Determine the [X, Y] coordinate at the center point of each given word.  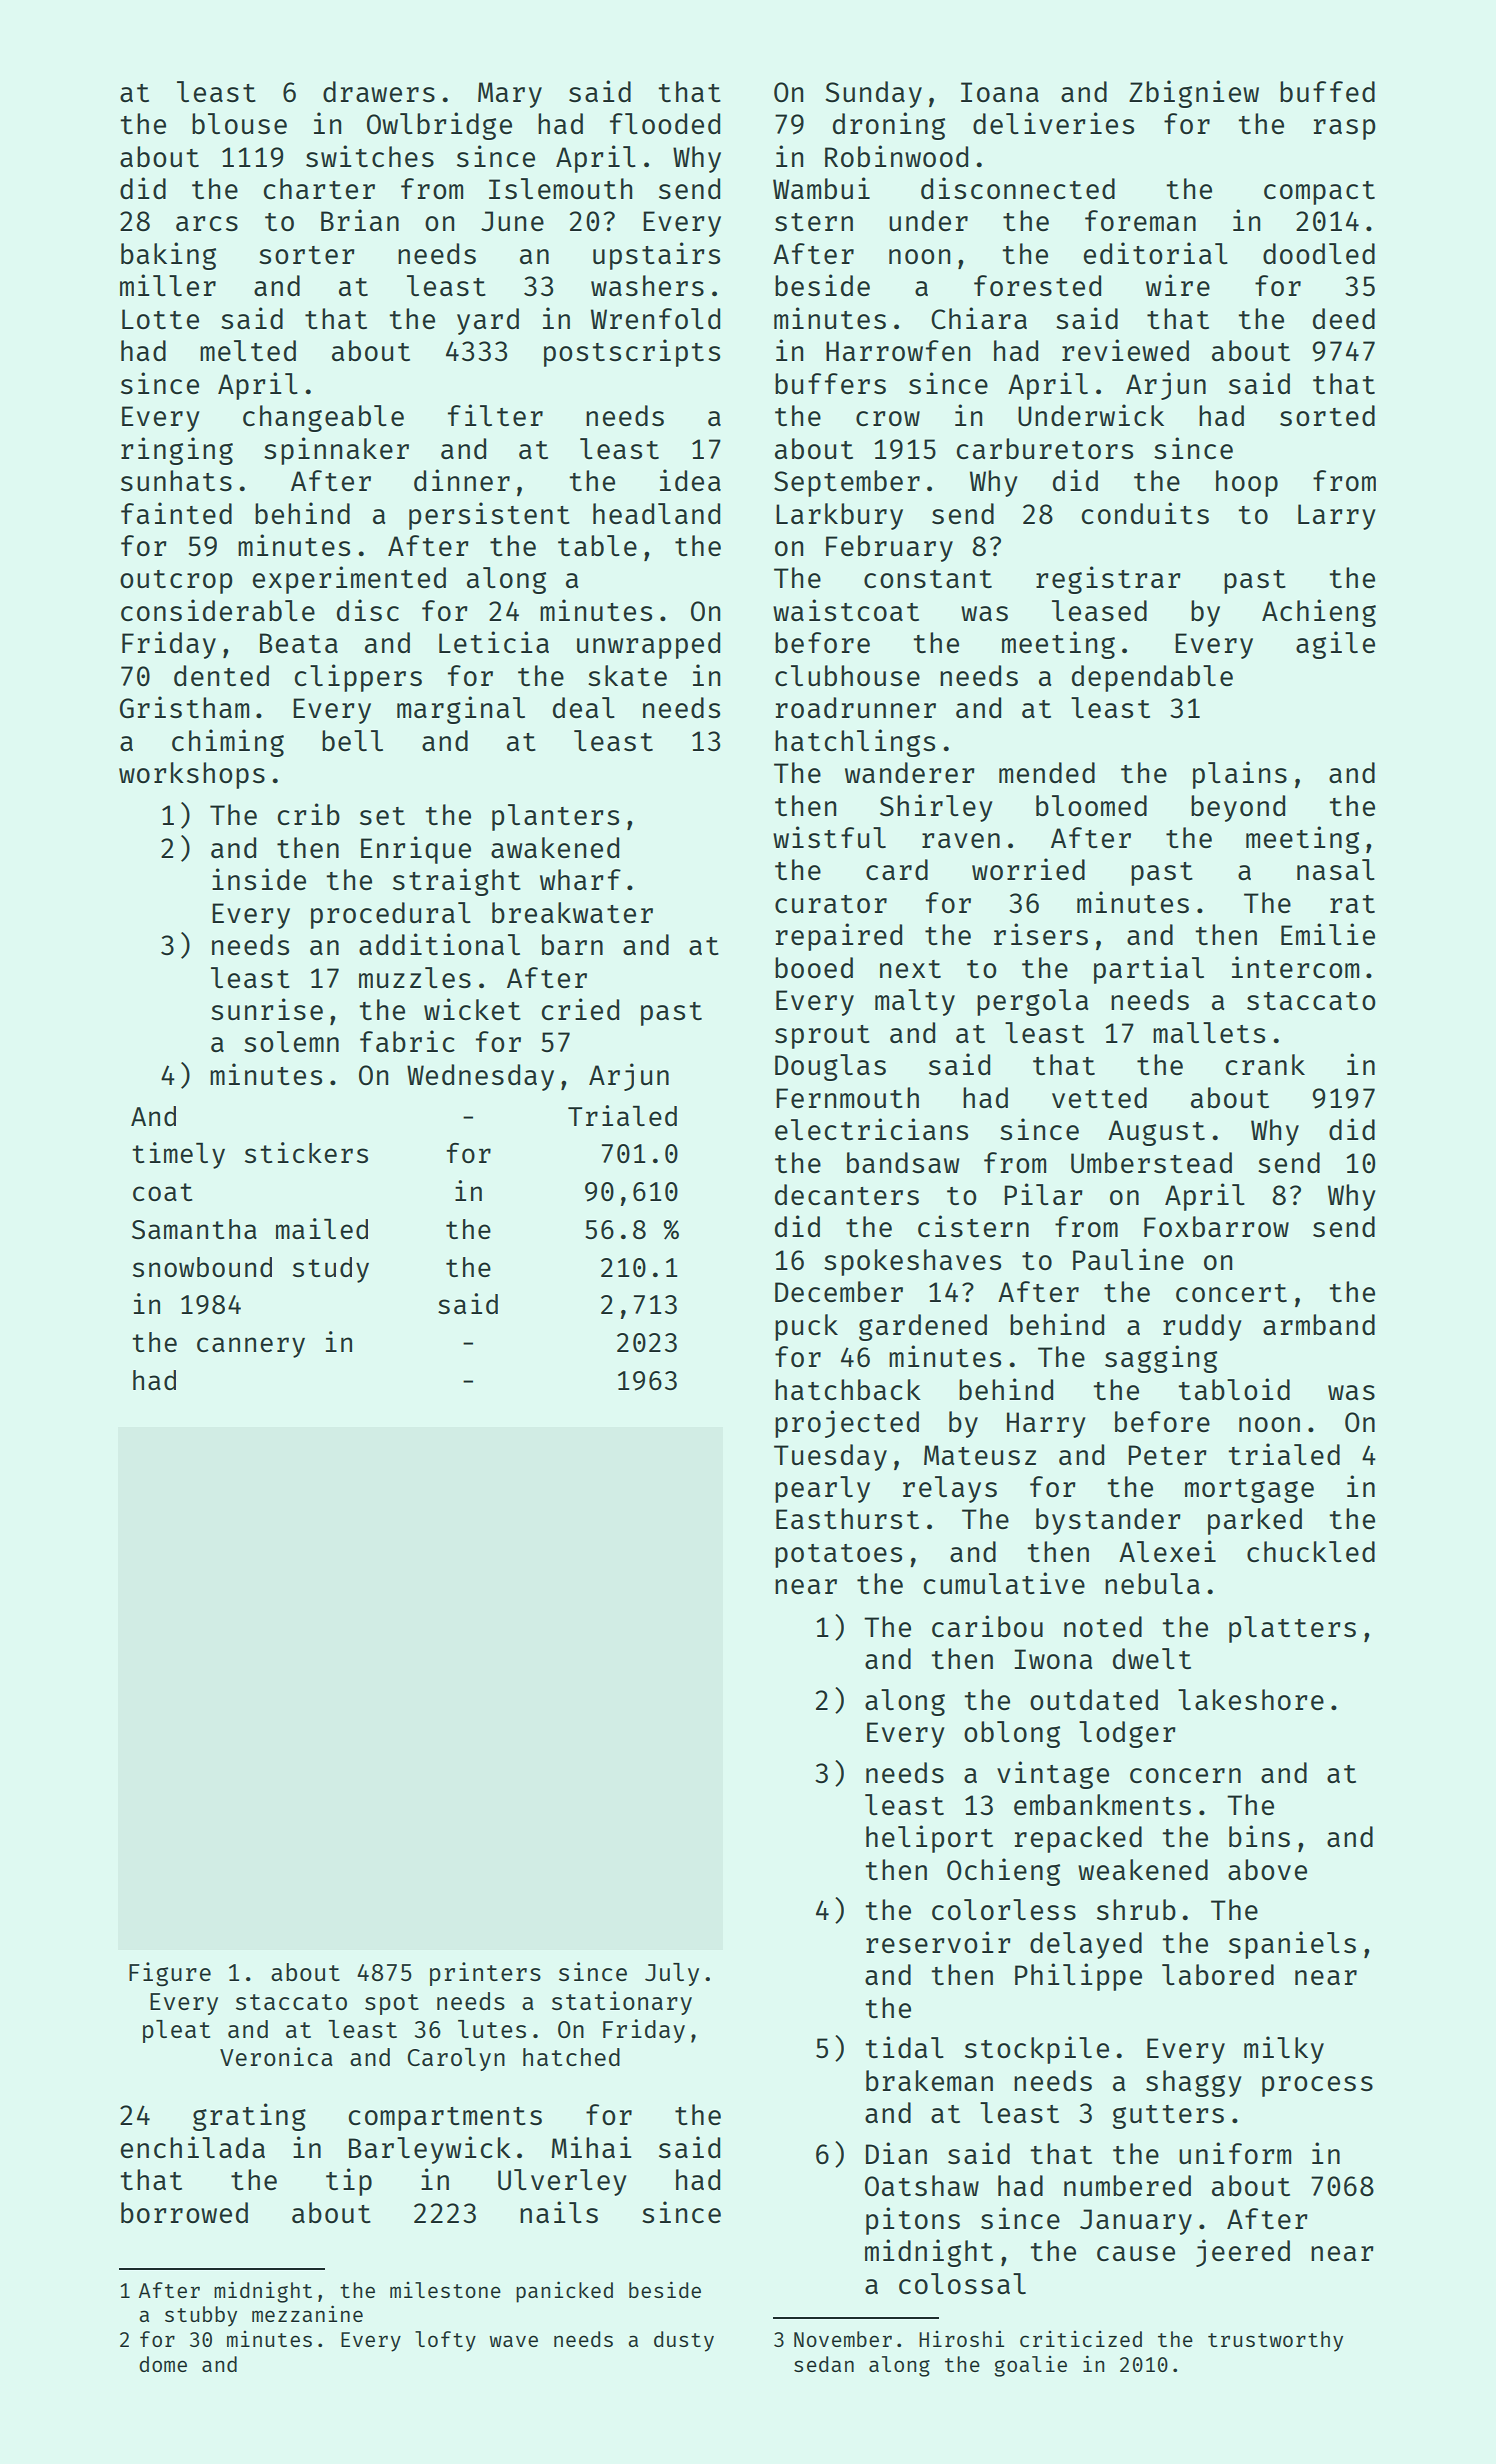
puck [806, 1327]
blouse [239, 123]
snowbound [202, 1267]
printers [485, 1974]
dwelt [1152, 1658]
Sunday [873, 94]
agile [1335, 645]
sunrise [267, 1009]
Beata [299, 643]
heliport [929, 1839]
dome [163, 2364]
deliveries [1053, 123]
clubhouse [847, 675]
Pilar [1044, 1194]
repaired [839, 937]
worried [1028, 869]
